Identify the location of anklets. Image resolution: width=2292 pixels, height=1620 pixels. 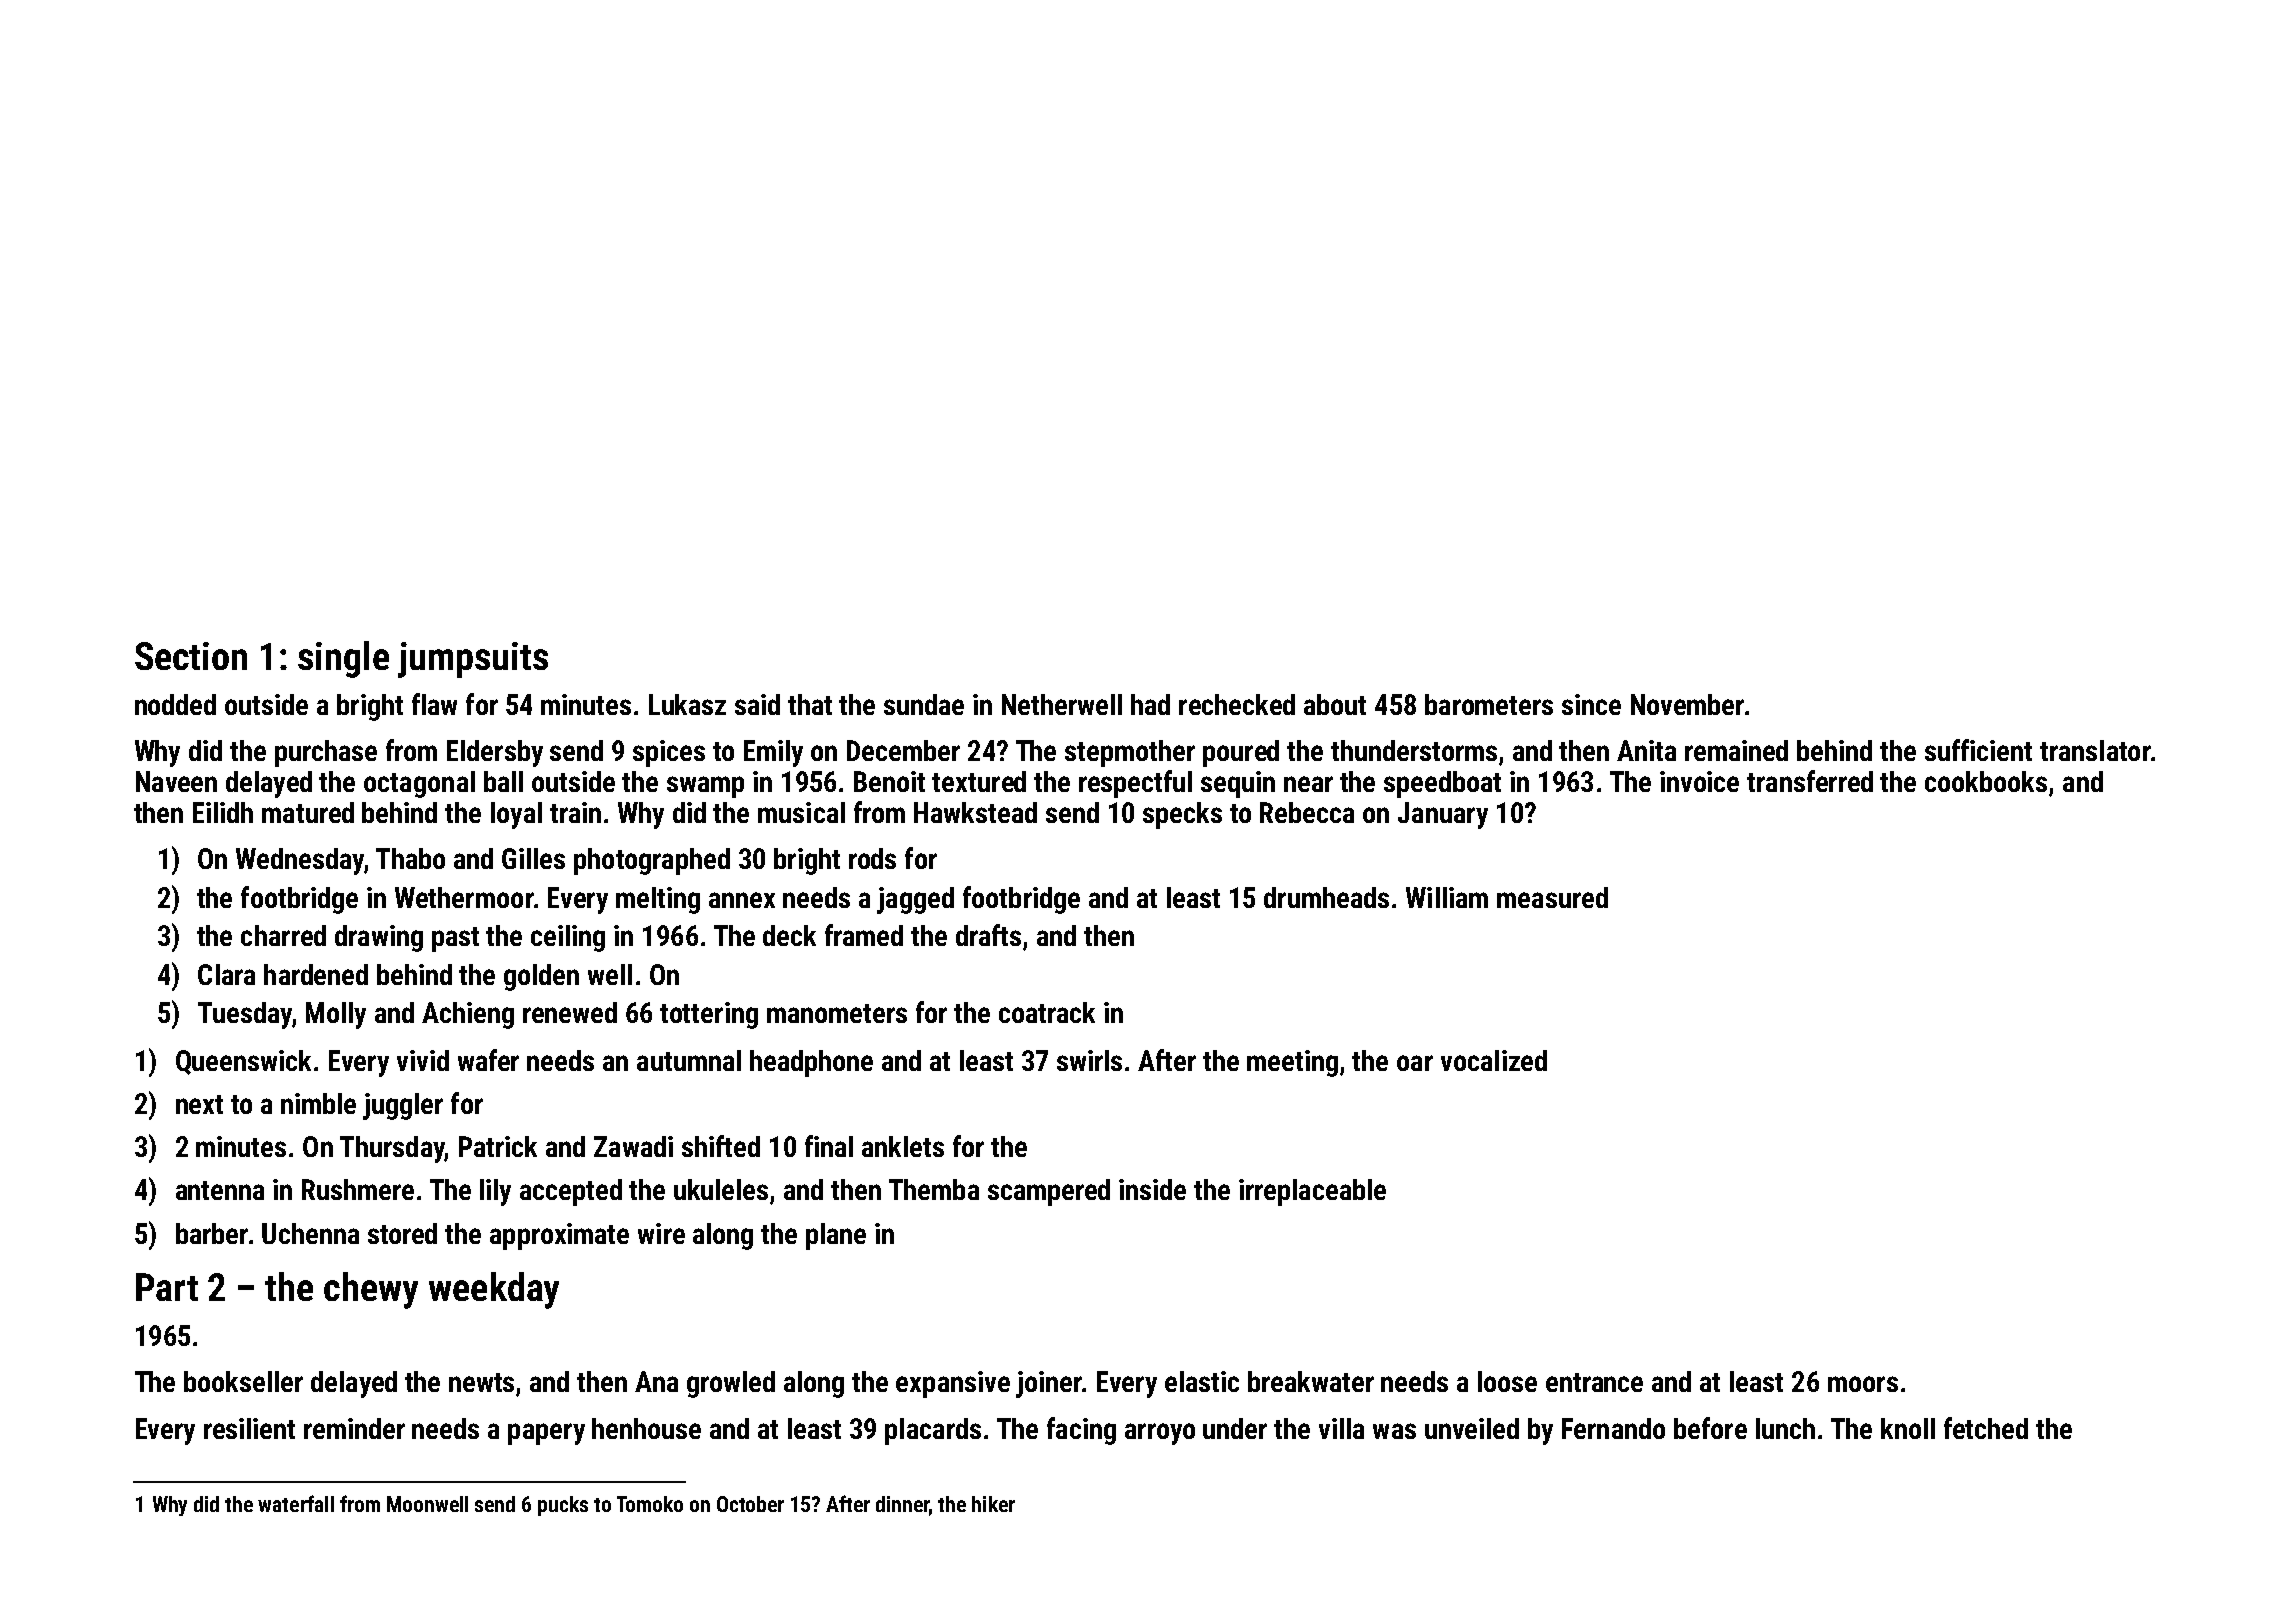
(903, 1146).
